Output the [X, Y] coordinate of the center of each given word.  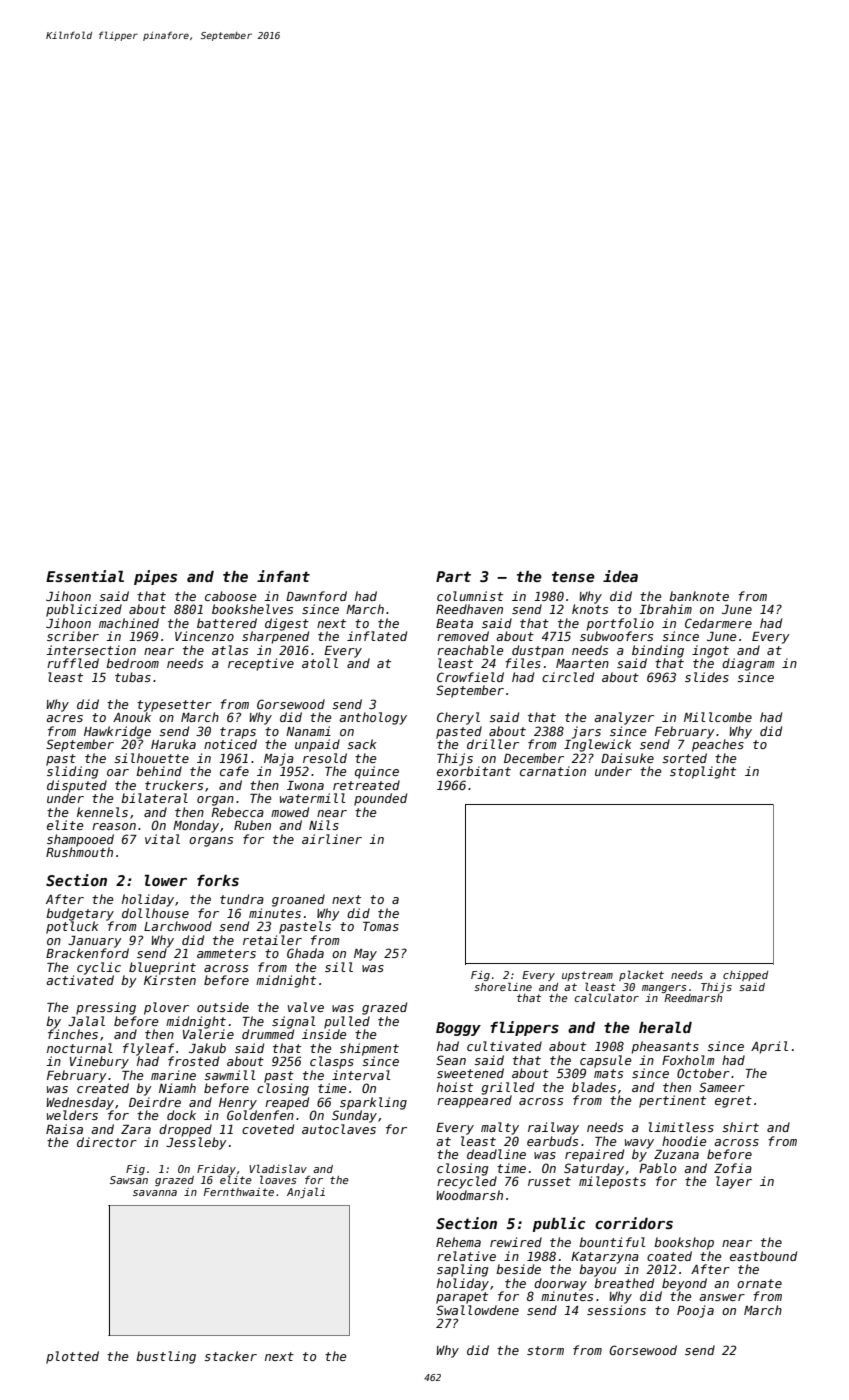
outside [223, 1007]
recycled [467, 1182]
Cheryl [458, 718]
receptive [261, 664]
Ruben [252, 825]
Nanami [308, 731]
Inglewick [598, 745]
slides [707, 677]
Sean [451, 1060]
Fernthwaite [239, 1192]
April [769, 1047]
